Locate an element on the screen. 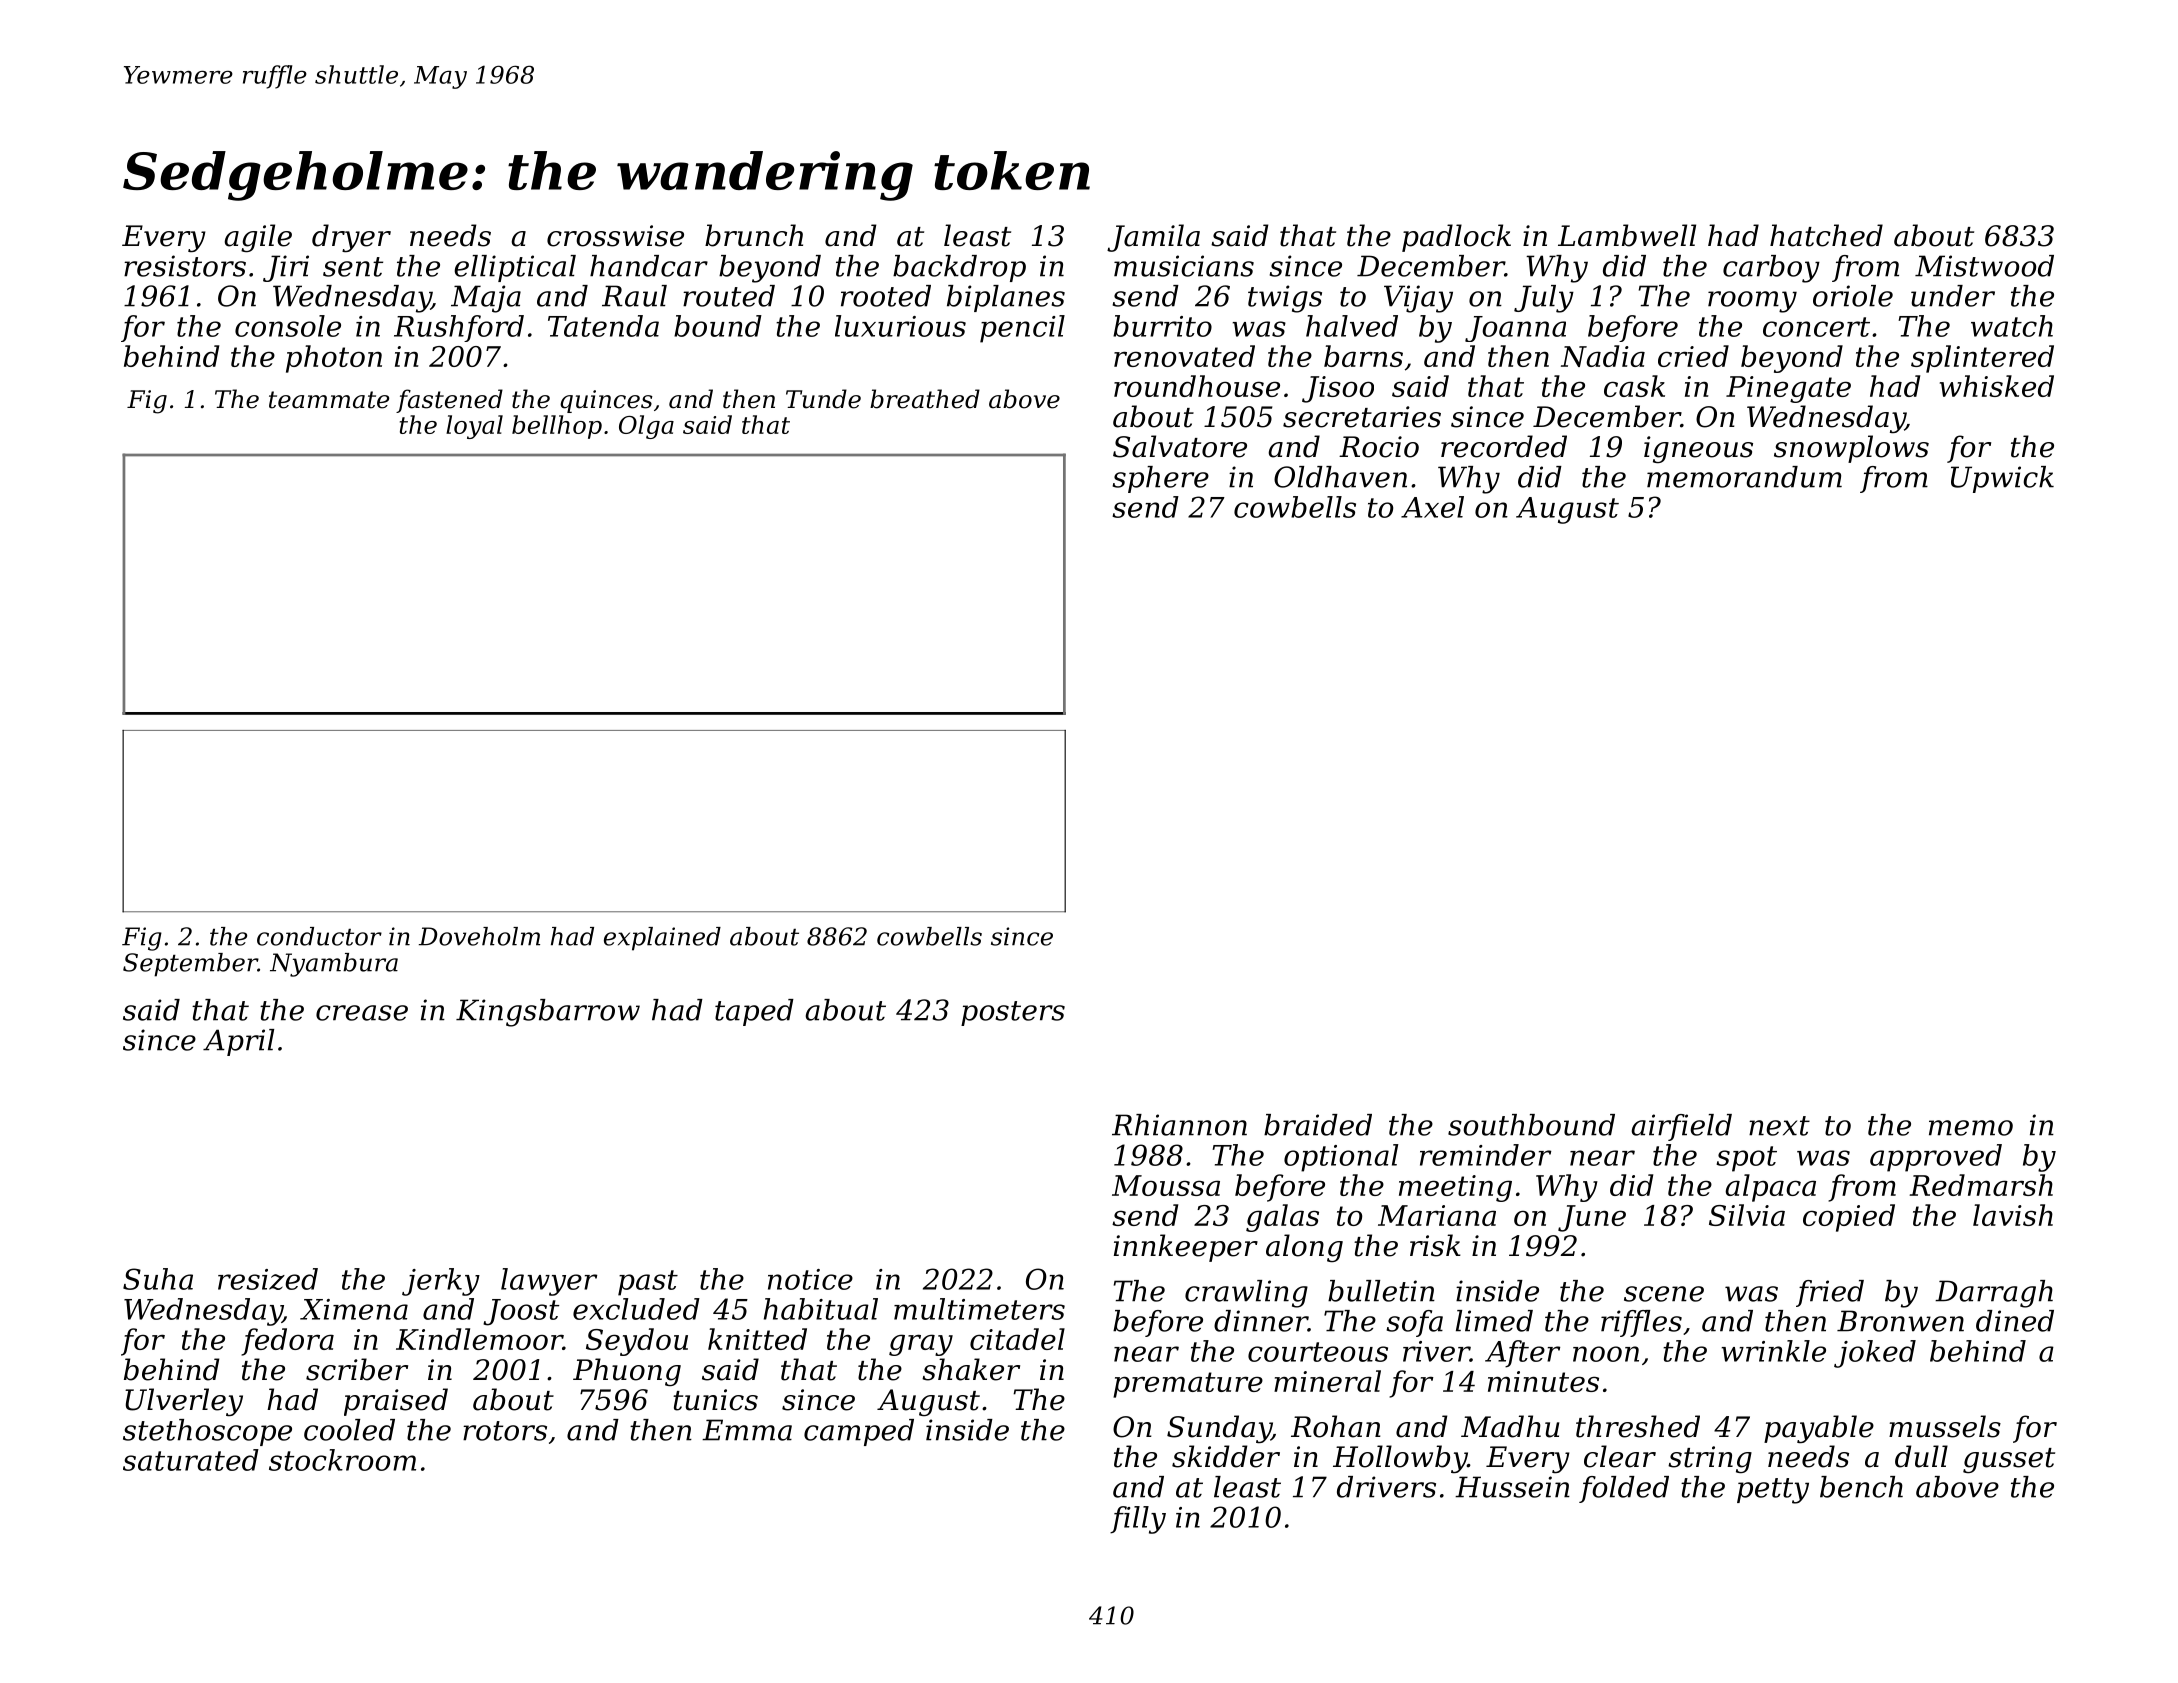 The width and height of the screenshot is (2178, 1683). renovated is located at coordinates (1184, 356).
